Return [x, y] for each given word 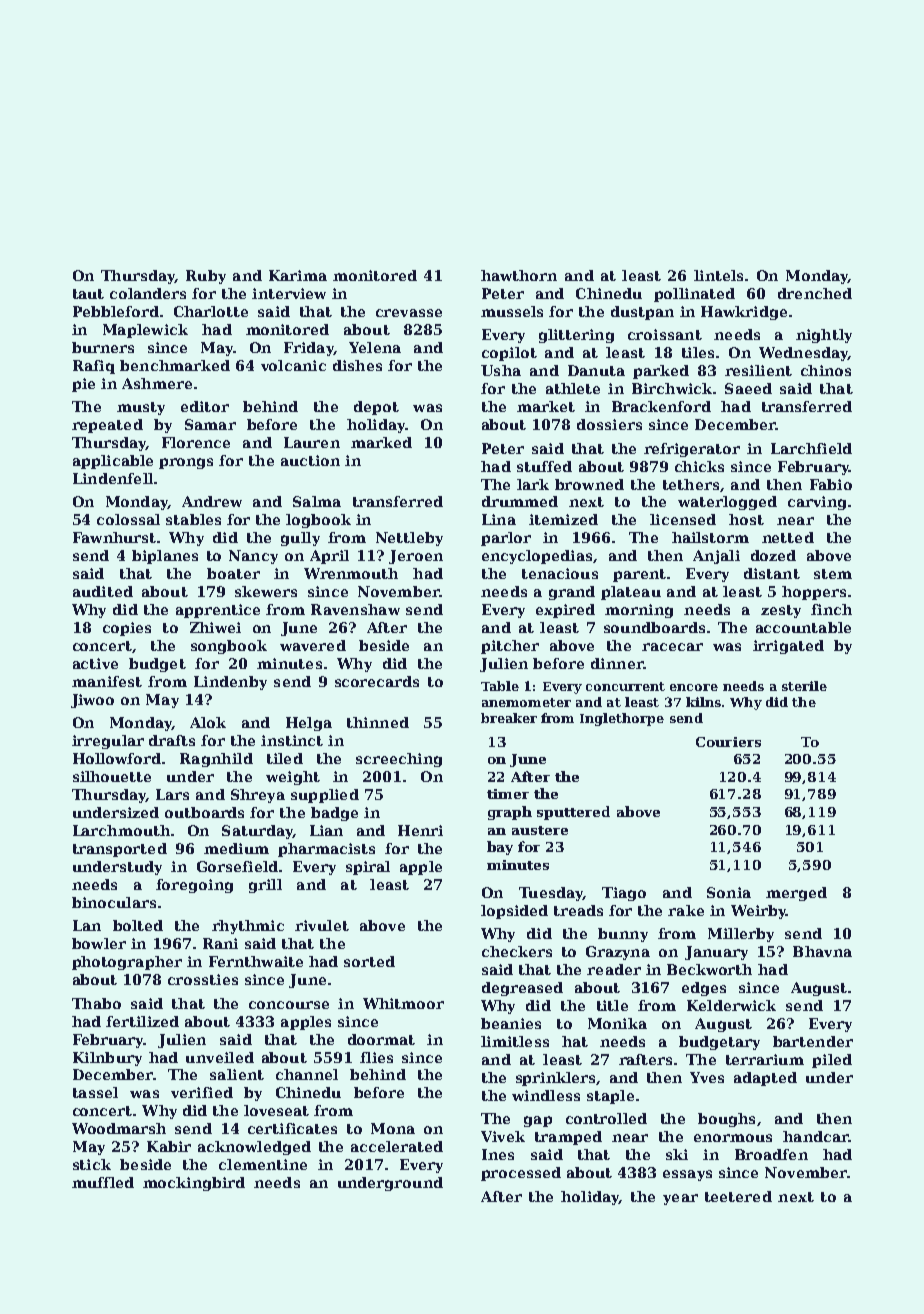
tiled [285, 758]
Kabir [169, 1146]
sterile [804, 686]
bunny [623, 935]
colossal [128, 519]
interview [289, 293]
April [329, 557]
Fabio [831, 484]
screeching [399, 760]
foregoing [194, 886]
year [680, 1199]
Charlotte [211, 311]
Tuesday [551, 894]
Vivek [503, 1136]
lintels [718, 275]
